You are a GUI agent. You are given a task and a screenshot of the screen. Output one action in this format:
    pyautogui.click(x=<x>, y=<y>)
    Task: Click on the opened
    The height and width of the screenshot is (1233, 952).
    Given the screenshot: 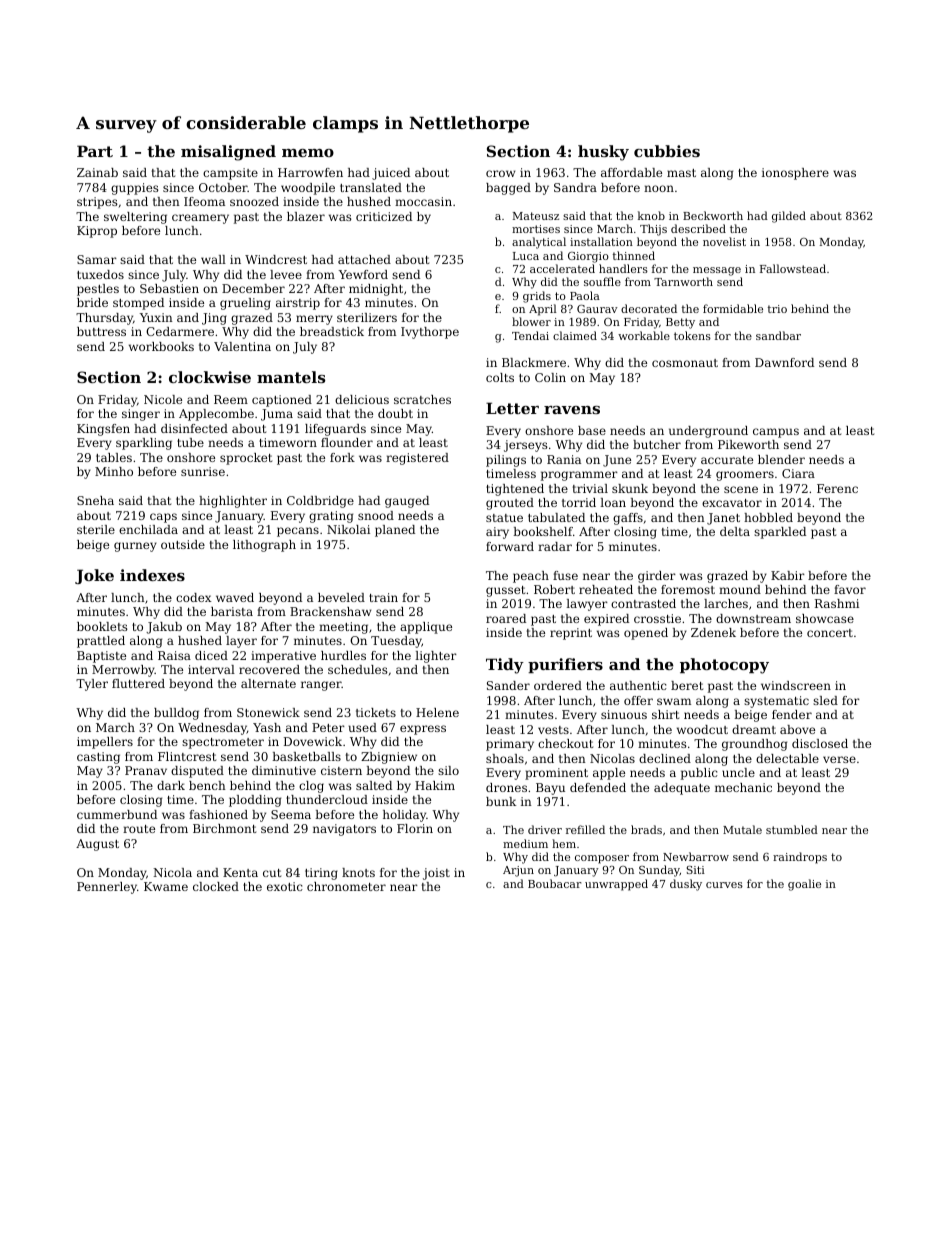 What is the action you would take?
    pyautogui.click(x=646, y=634)
